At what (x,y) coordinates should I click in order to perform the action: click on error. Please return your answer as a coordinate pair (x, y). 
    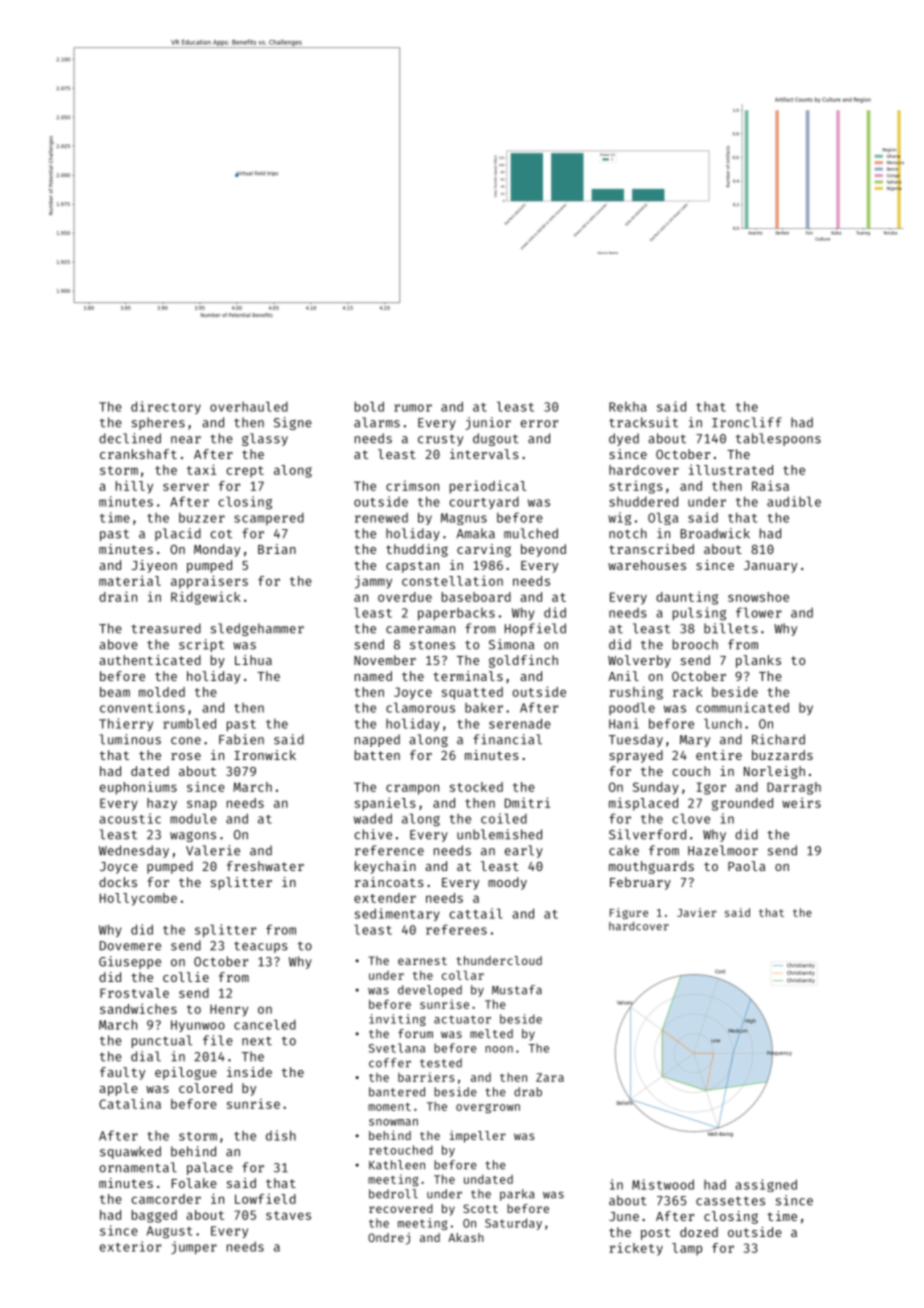
    Looking at the image, I should click on (539, 424).
